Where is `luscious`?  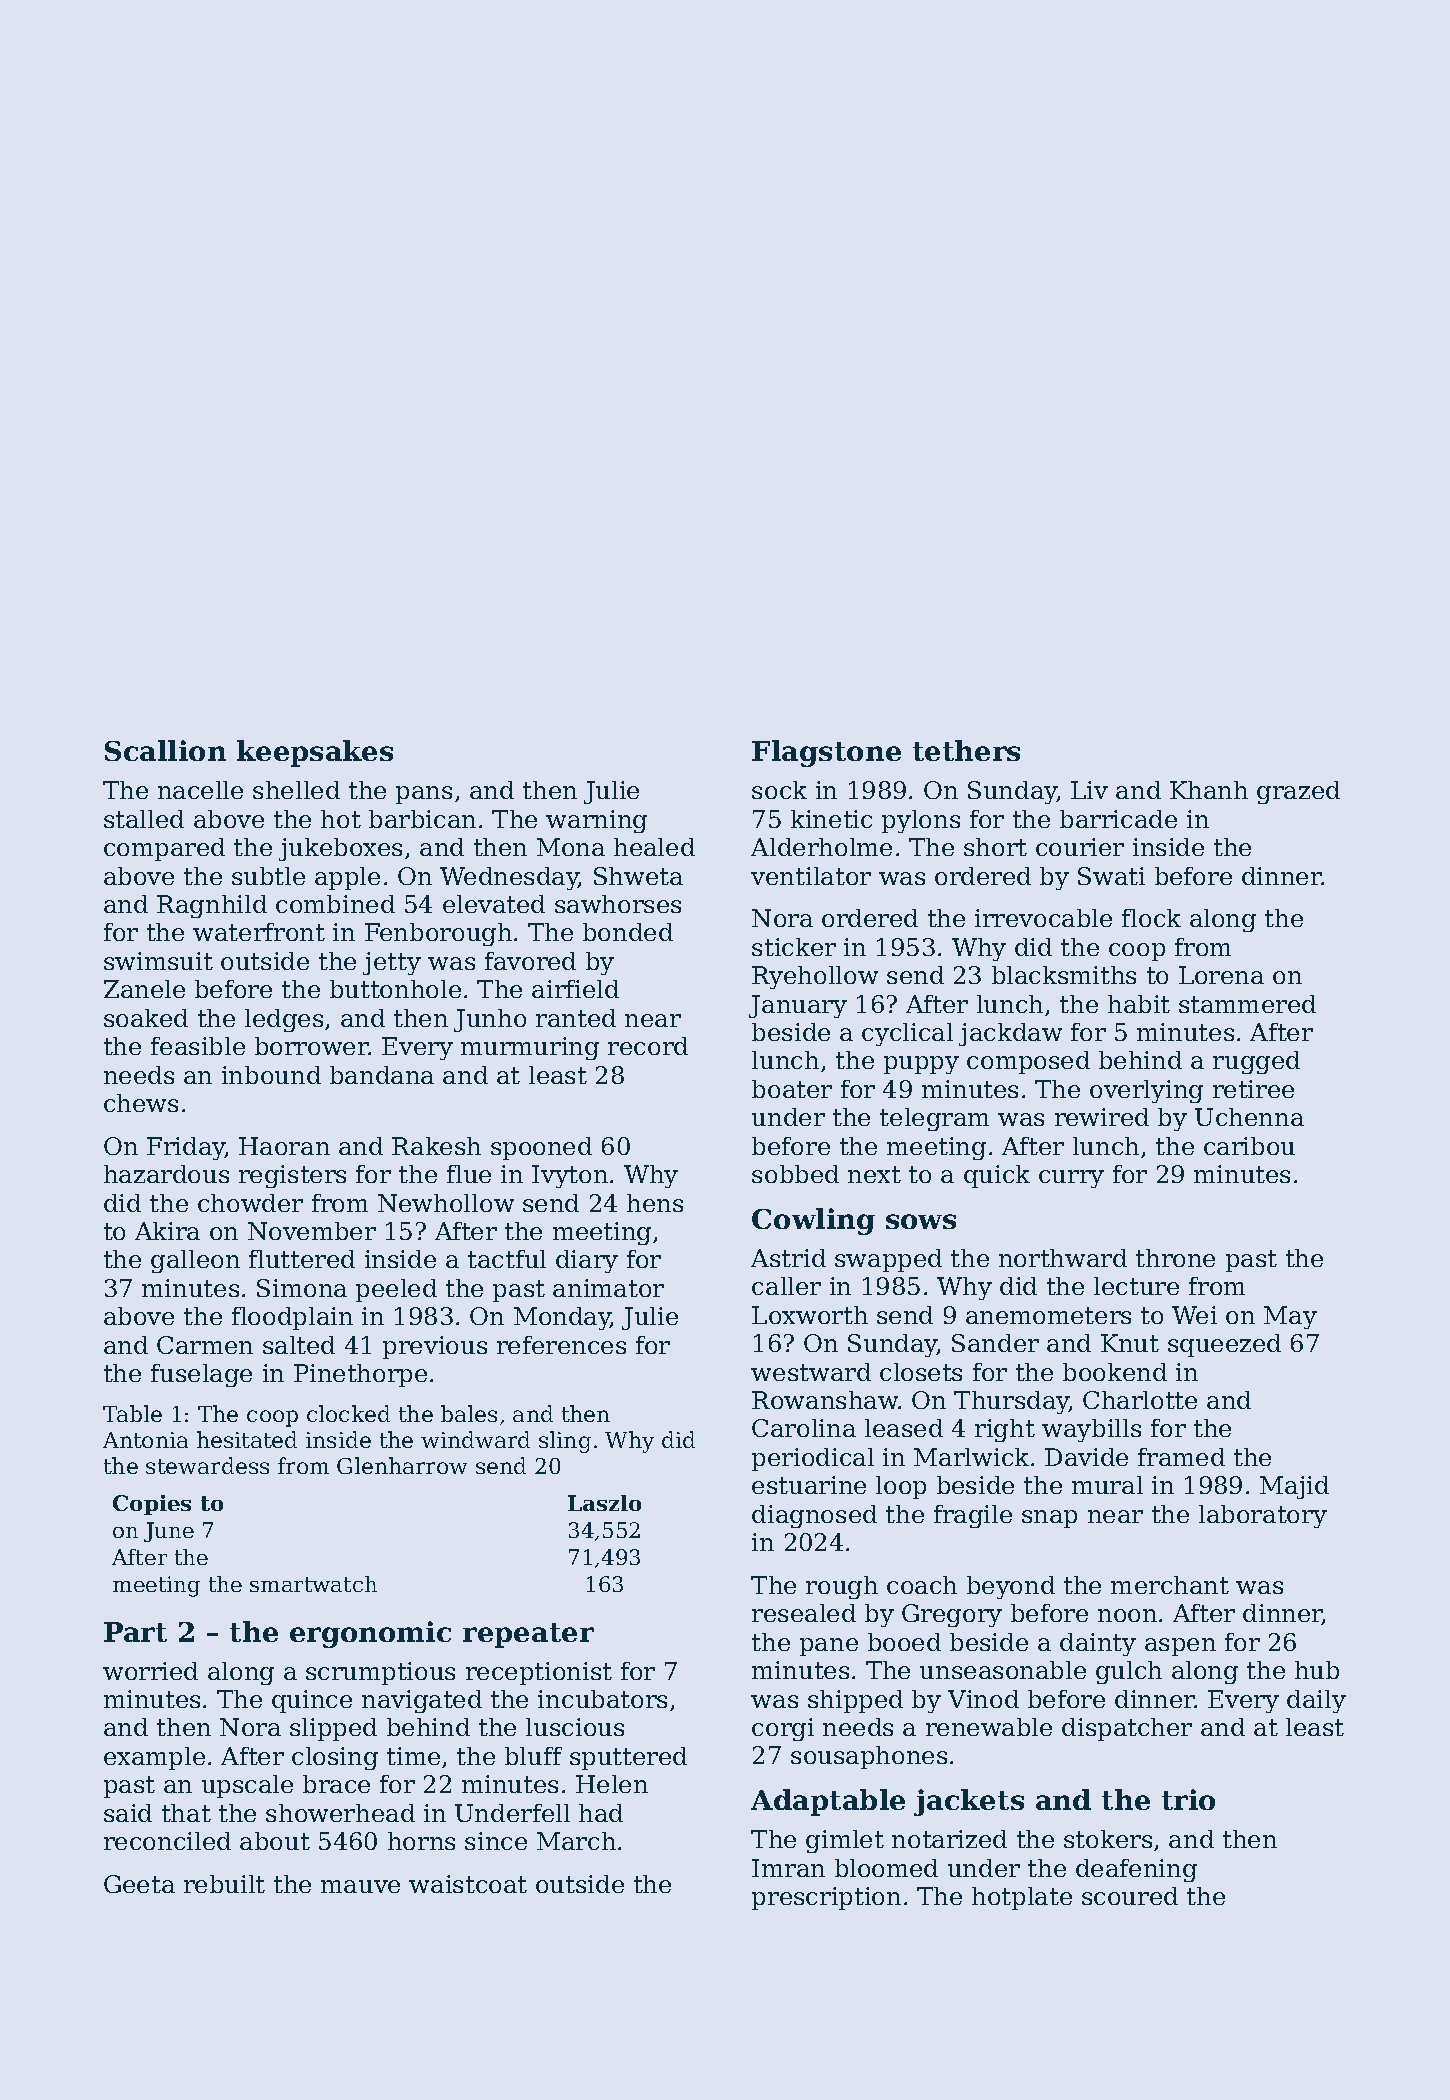 luscious is located at coordinates (575, 1727).
